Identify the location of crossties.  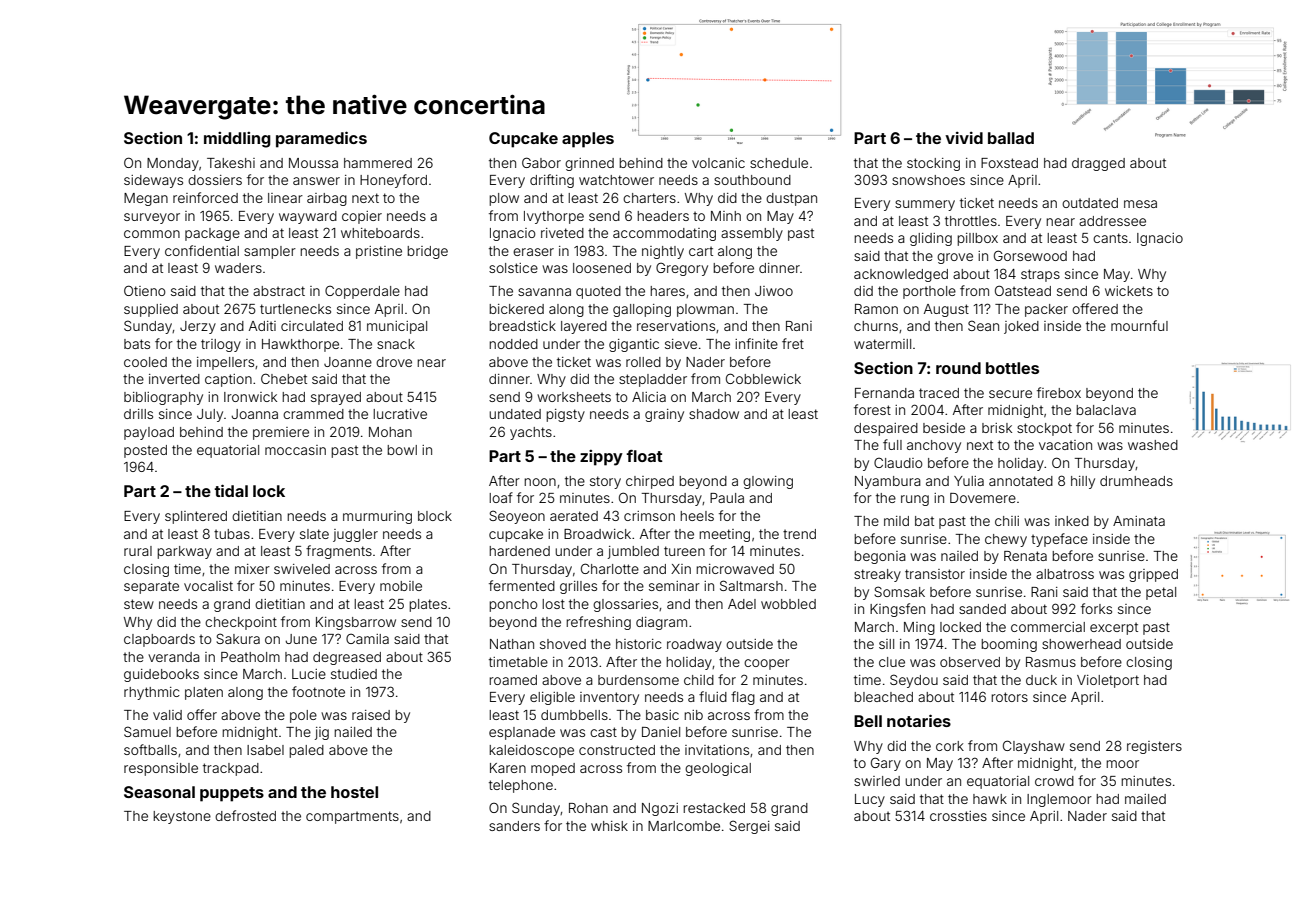
(958, 816).
